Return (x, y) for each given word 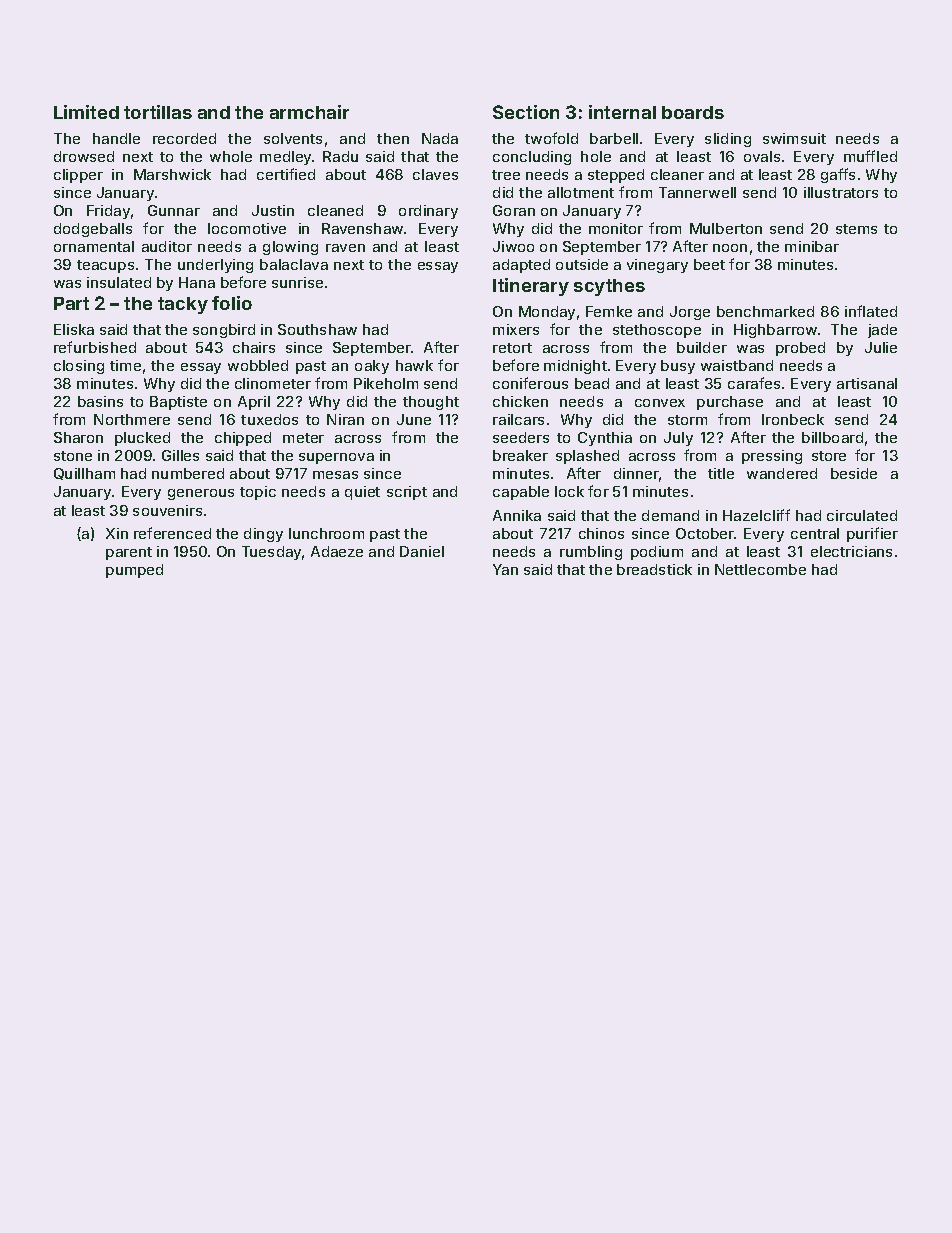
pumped (134, 571)
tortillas (158, 112)
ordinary (428, 212)
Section (526, 112)
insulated (119, 282)
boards (693, 112)
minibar (812, 246)
